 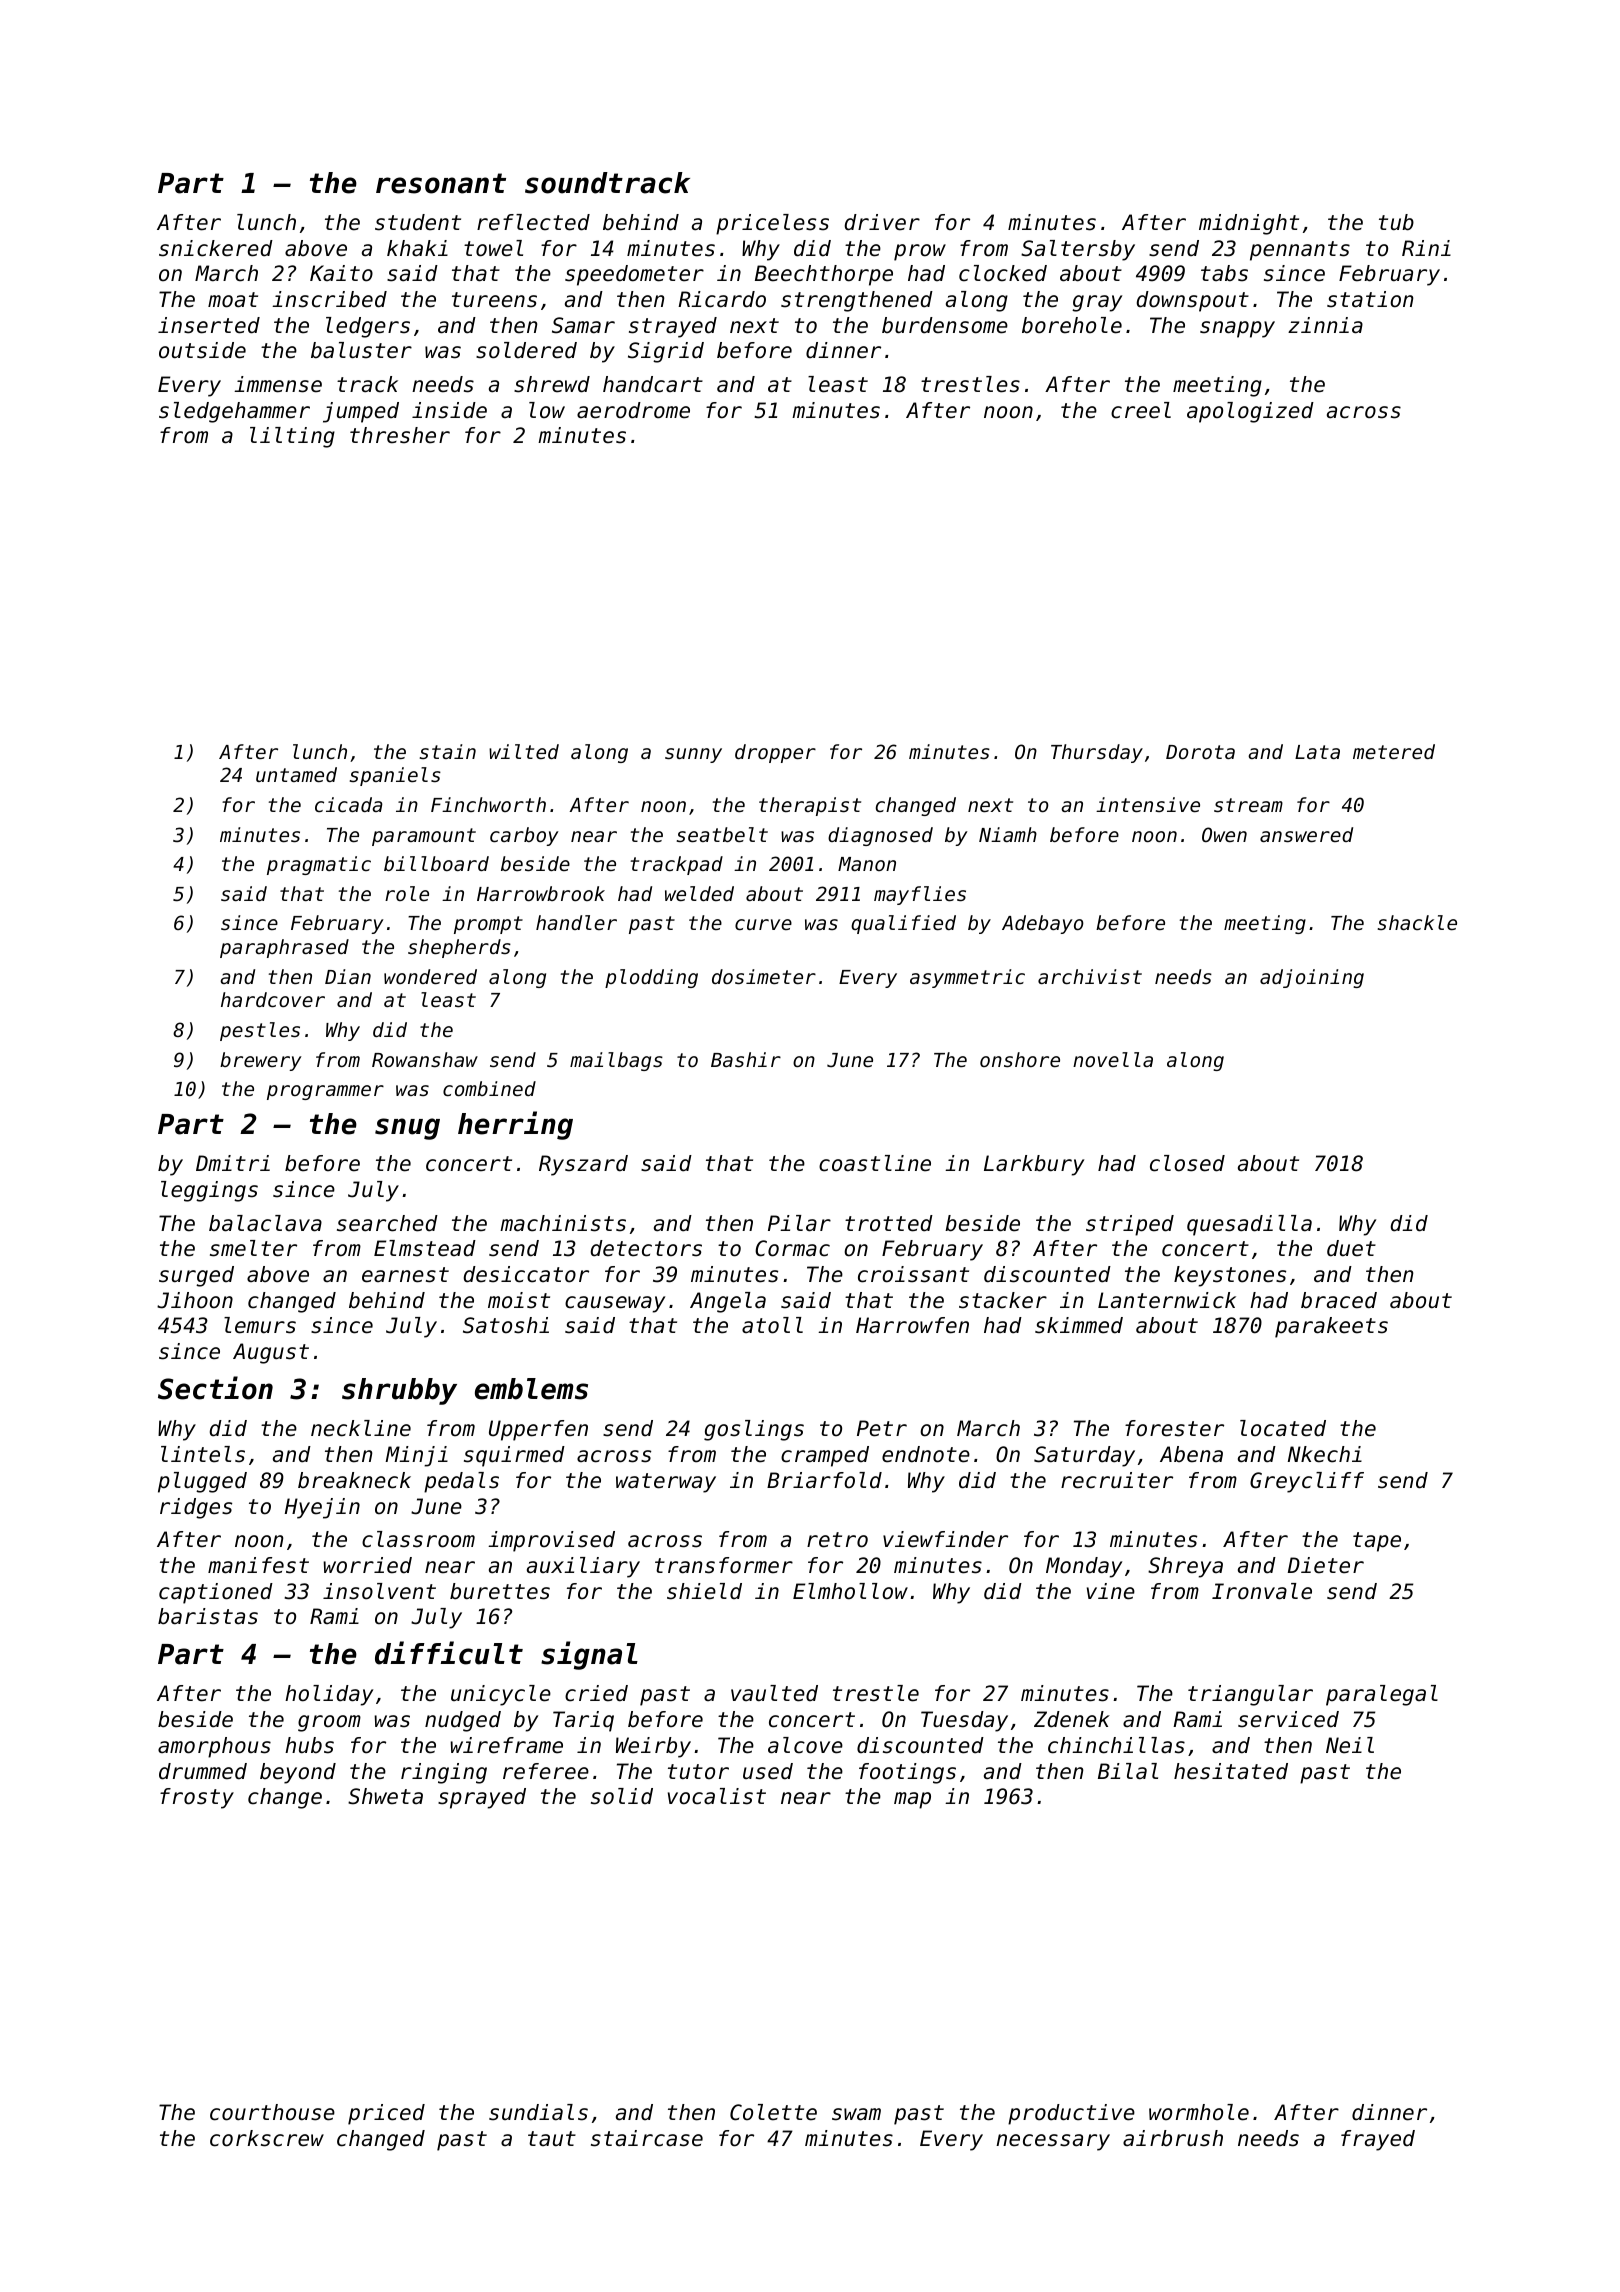 I want to click on paraphrased, so click(x=284, y=948).
